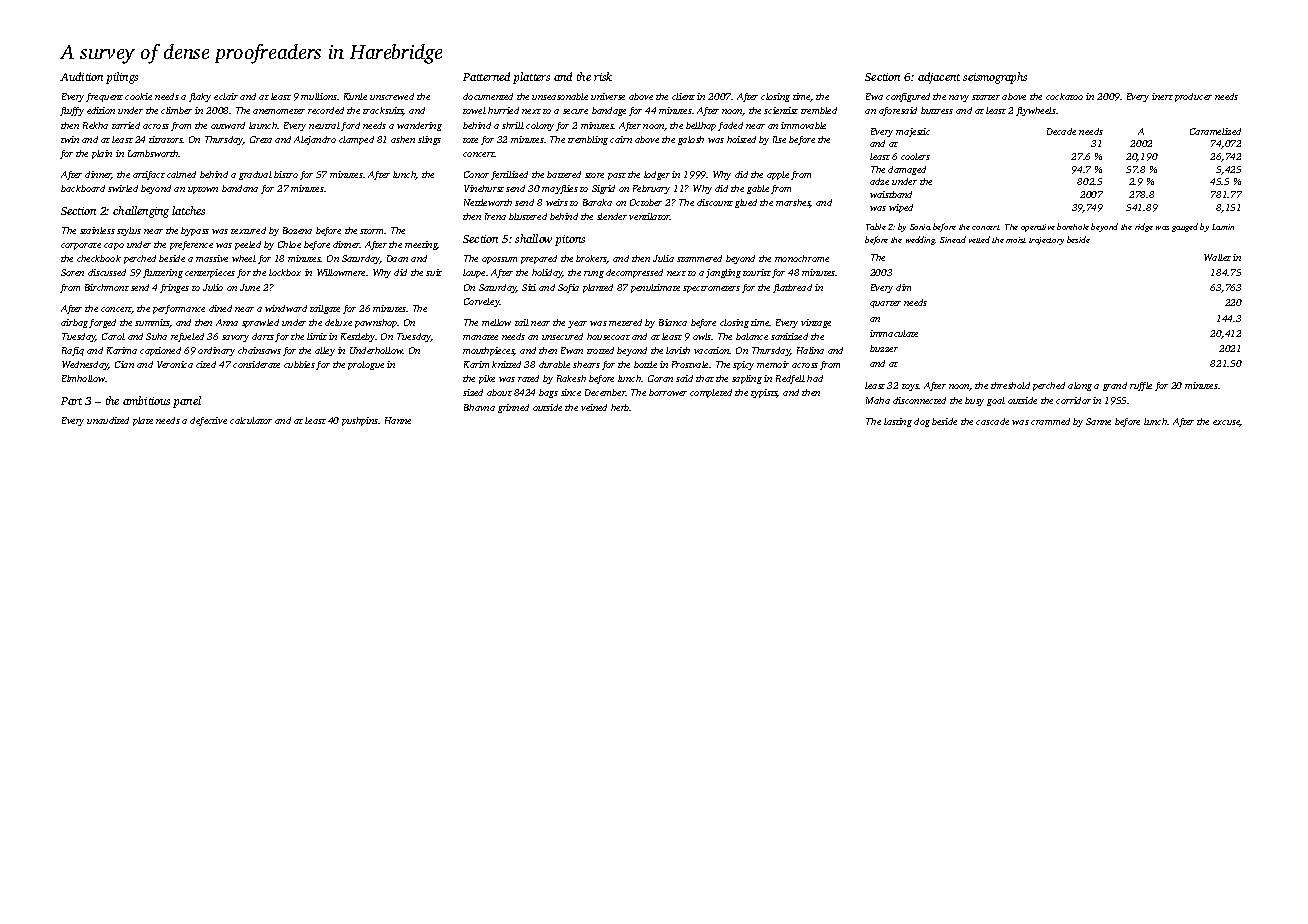 The width and height of the screenshot is (1308, 924). I want to click on seismographs, so click(995, 78).
